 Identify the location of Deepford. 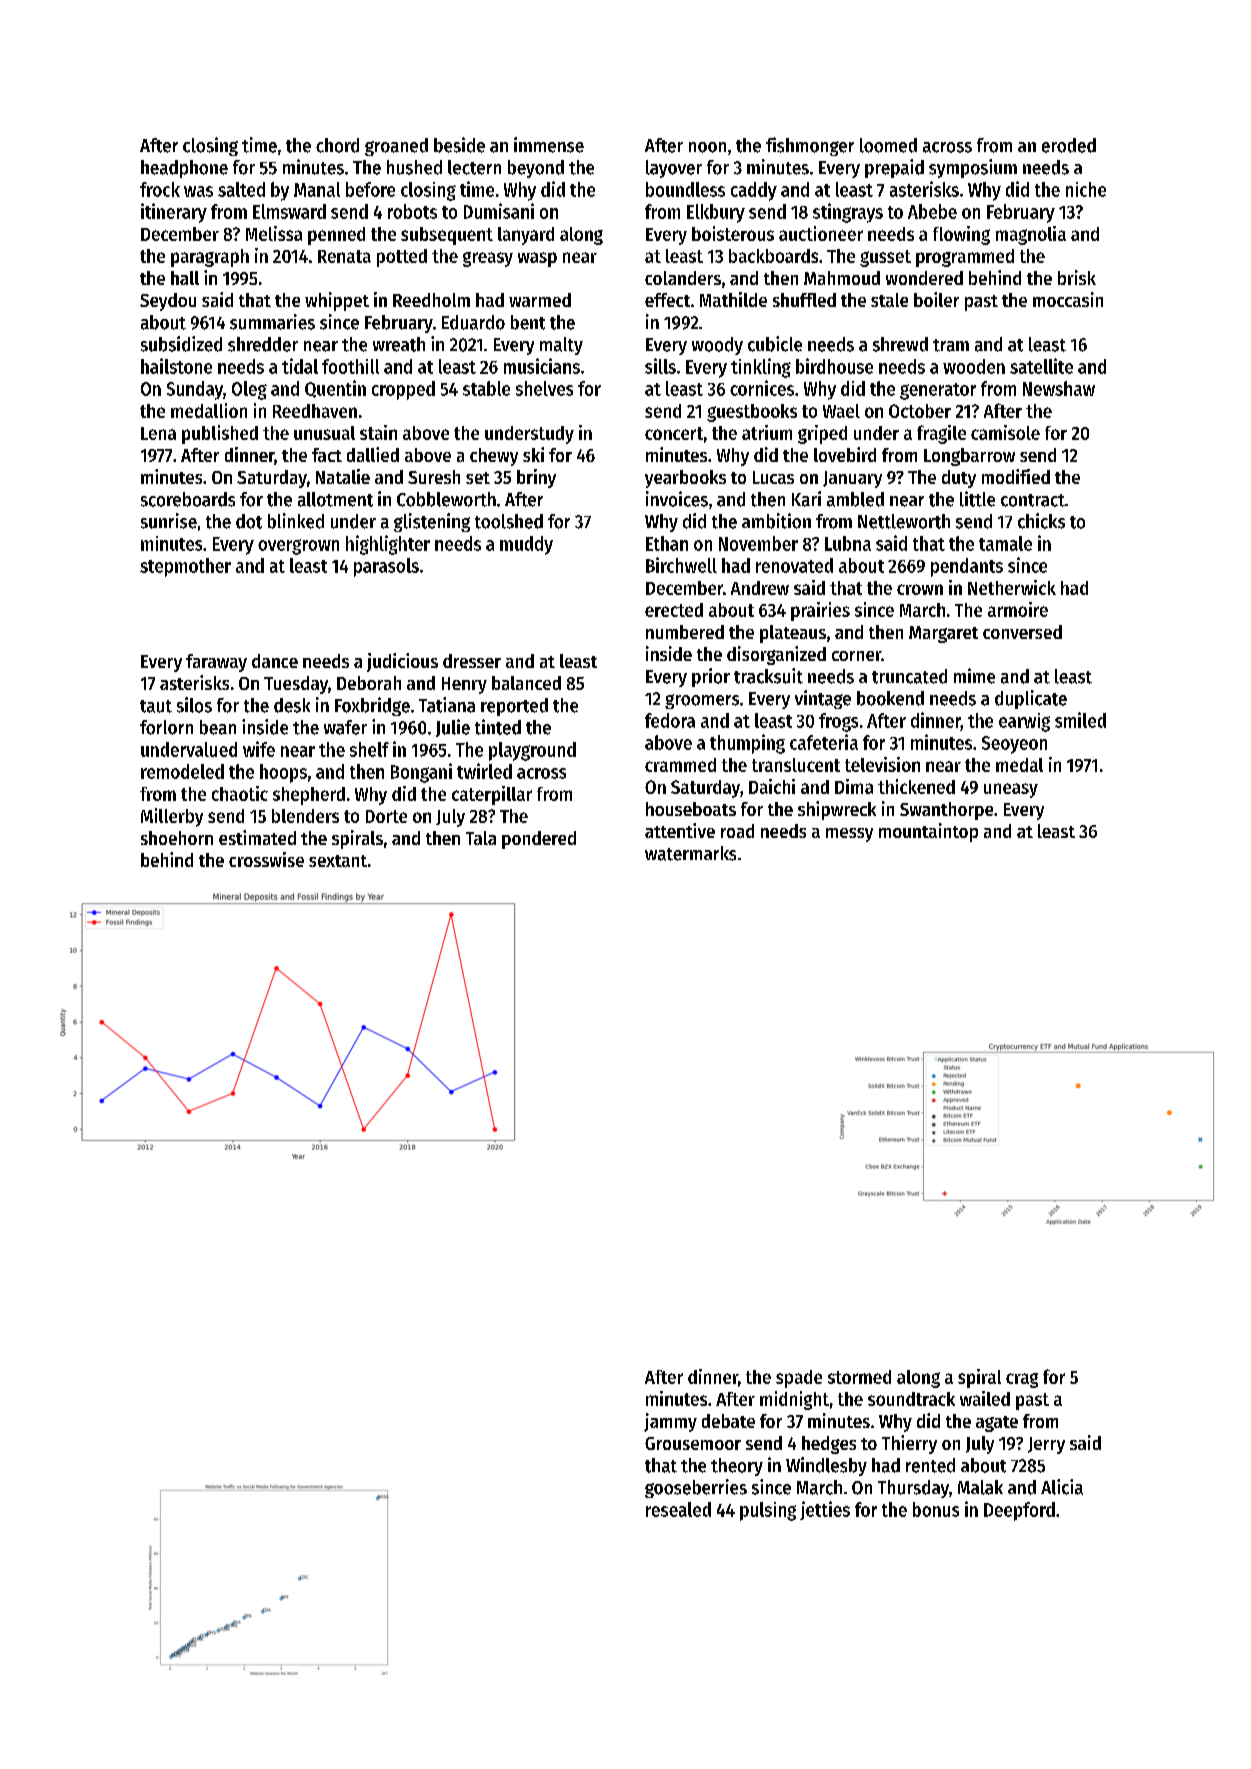
(1019, 1511).
